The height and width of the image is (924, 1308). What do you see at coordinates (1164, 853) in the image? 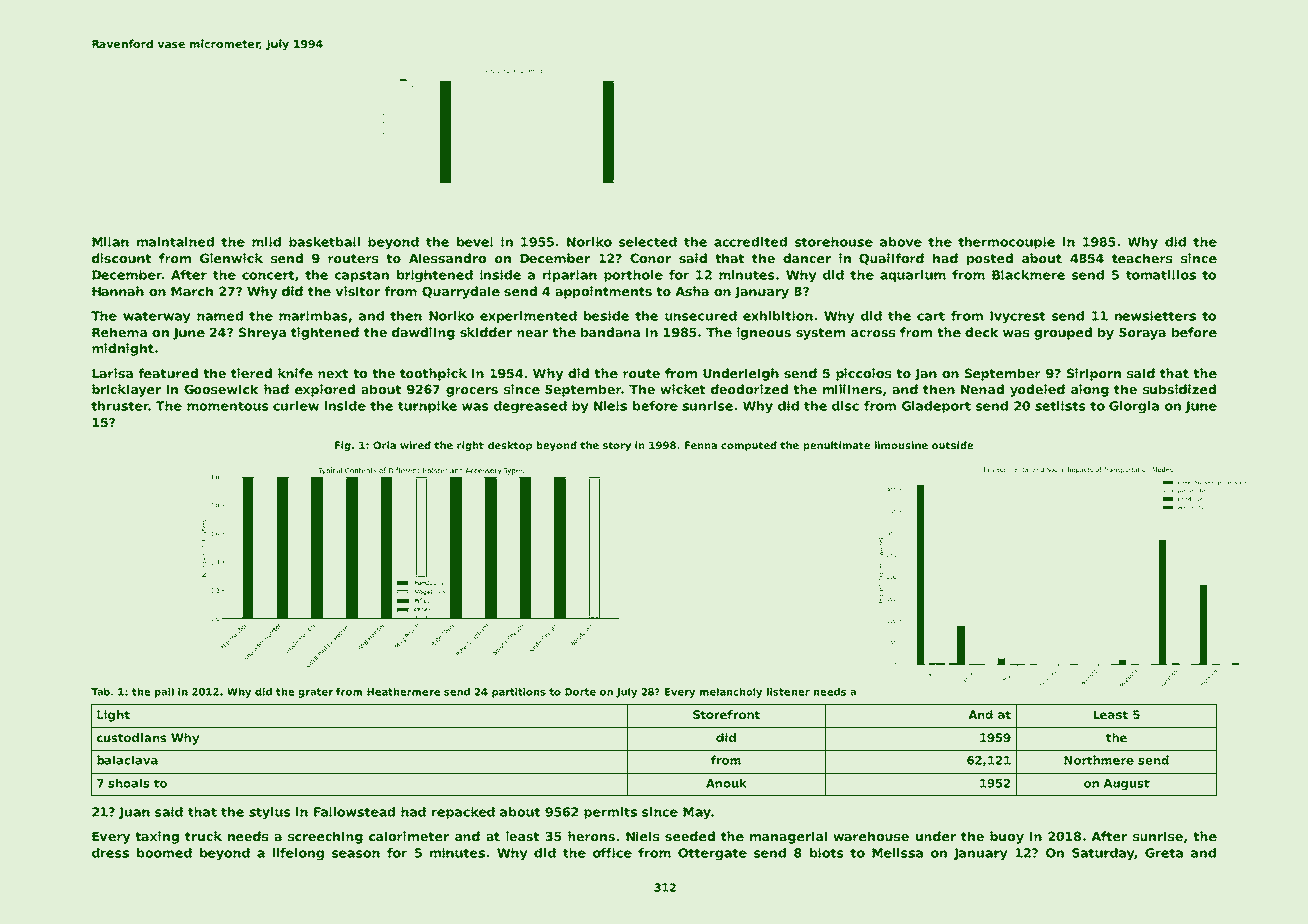
I see `Greta` at bounding box center [1164, 853].
